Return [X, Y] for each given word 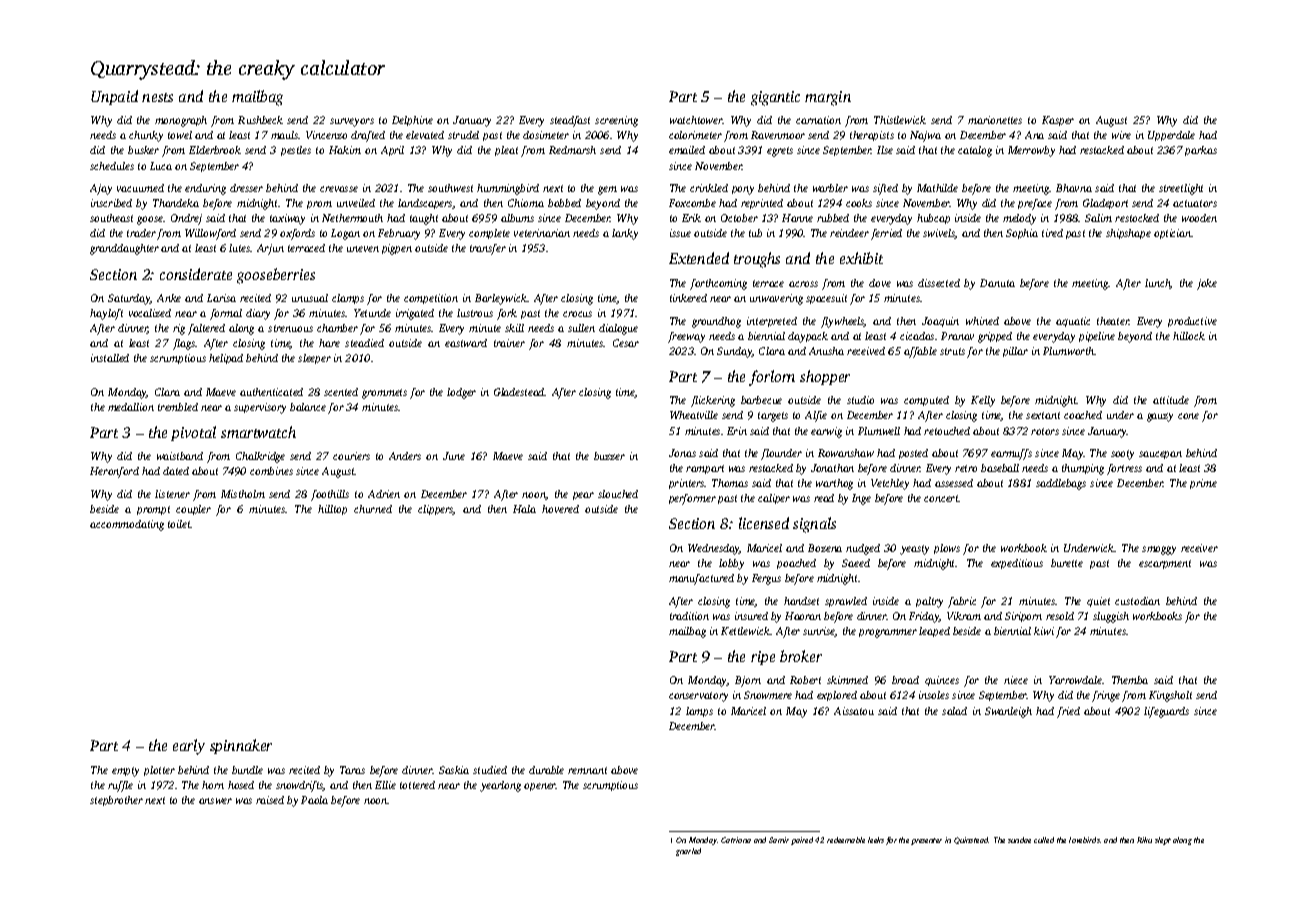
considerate [196, 274]
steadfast [570, 121]
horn [213, 785]
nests [157, 97]
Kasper [1058, 121]
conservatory [698, 697]
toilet [179, 524]
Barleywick [501, 299]
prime [1203, 484]
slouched [618, 494]
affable [920, 352]
